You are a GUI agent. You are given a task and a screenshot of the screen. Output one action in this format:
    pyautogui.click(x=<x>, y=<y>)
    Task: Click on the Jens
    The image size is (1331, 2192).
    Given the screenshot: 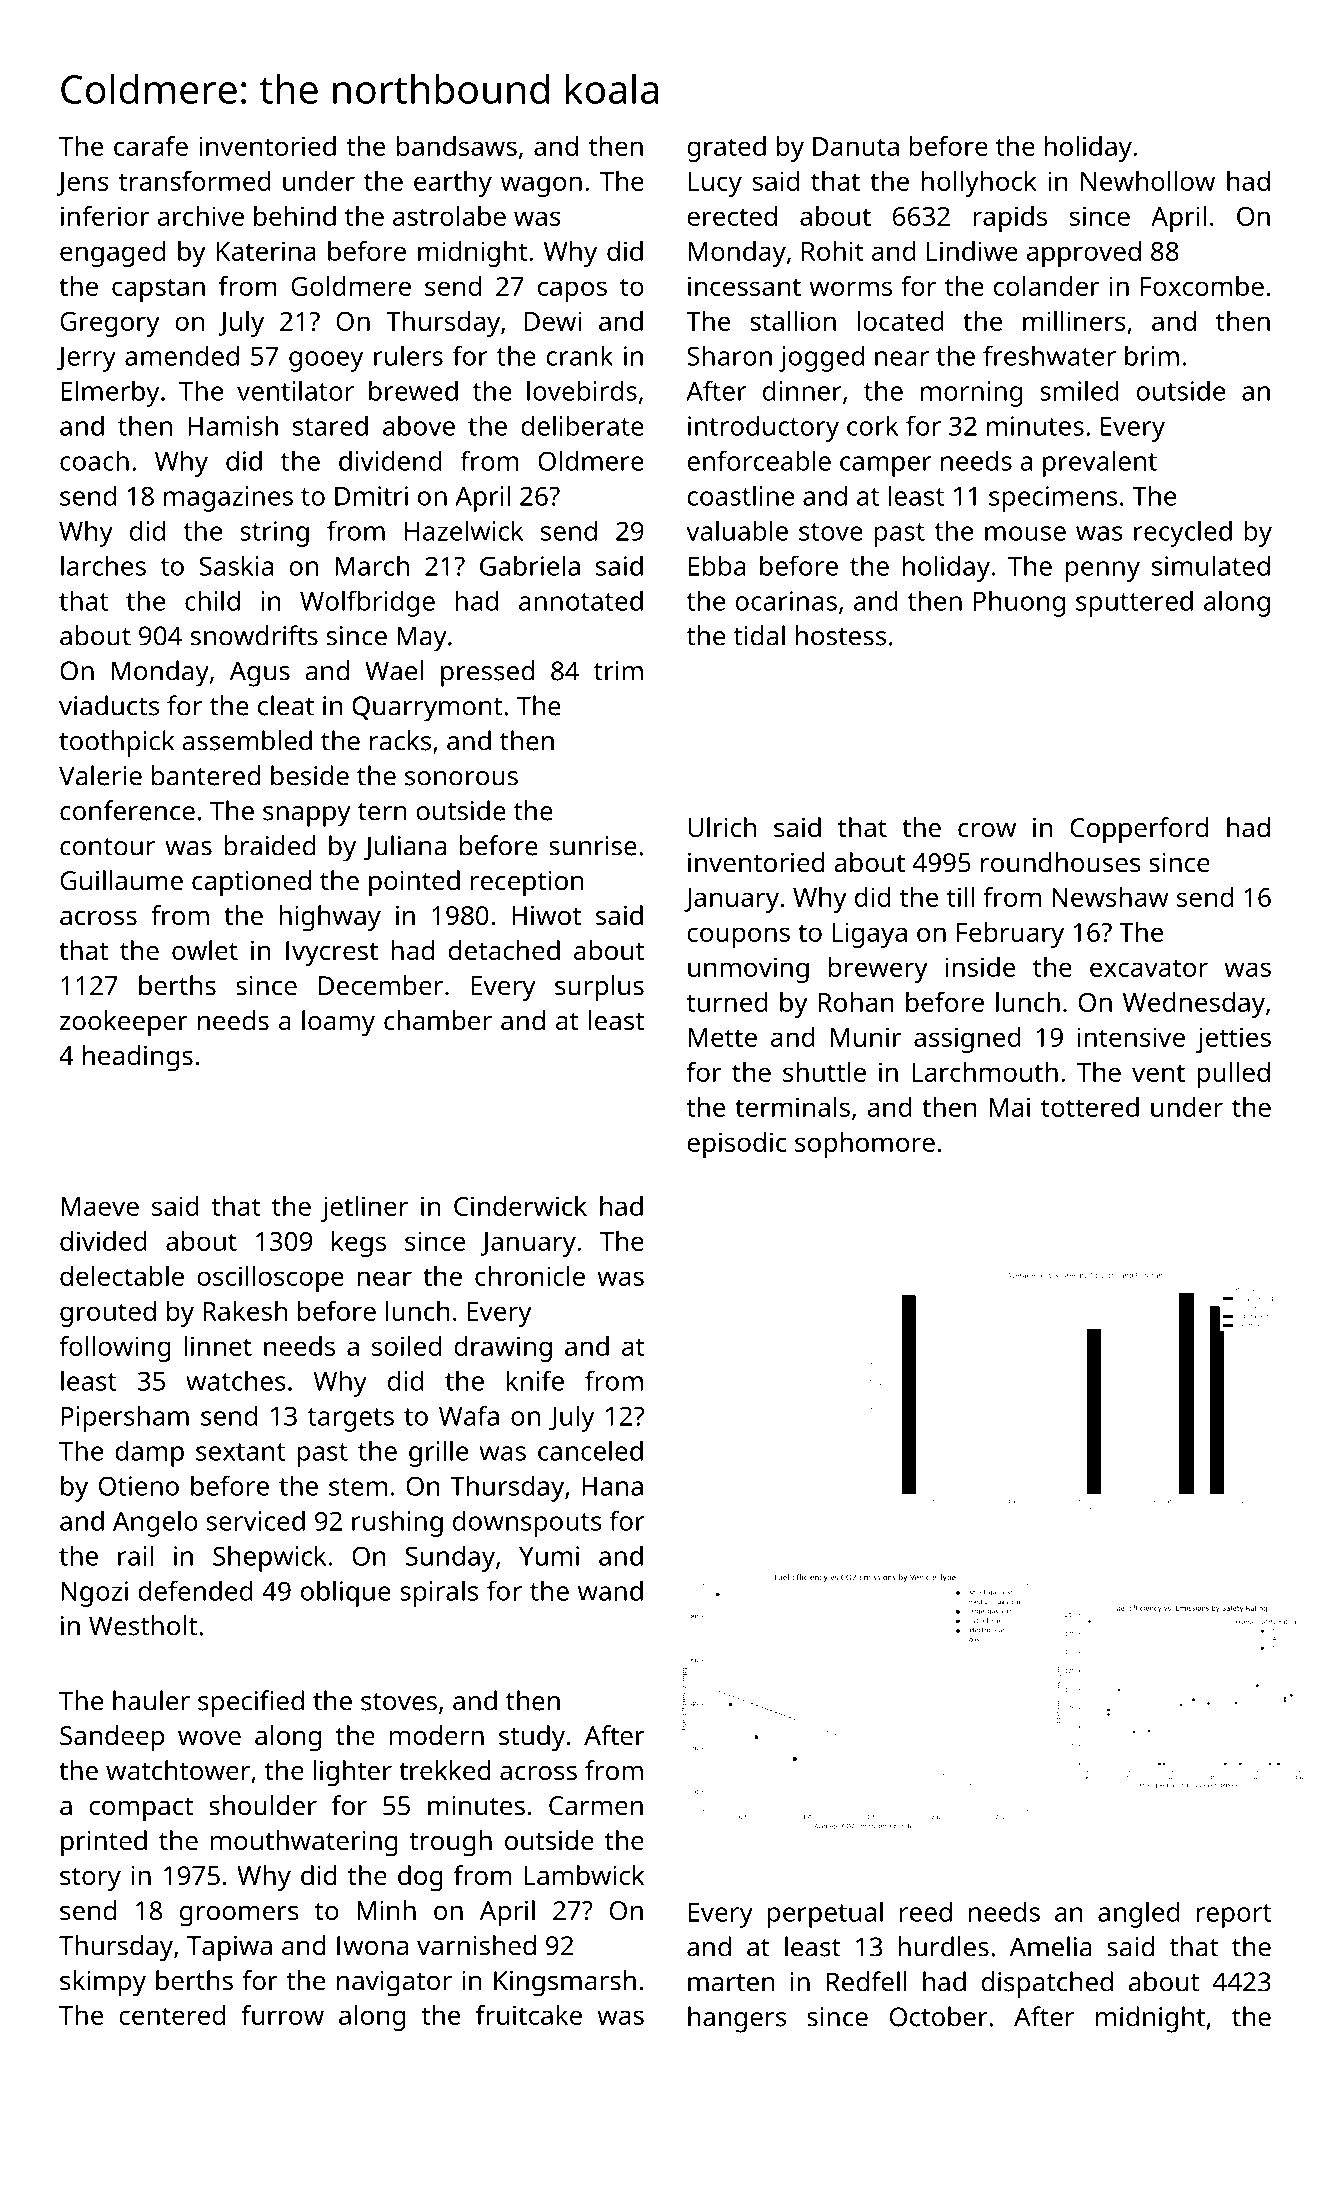 What is the action you would take?
    pyautogui.click(x=83, y=184)
